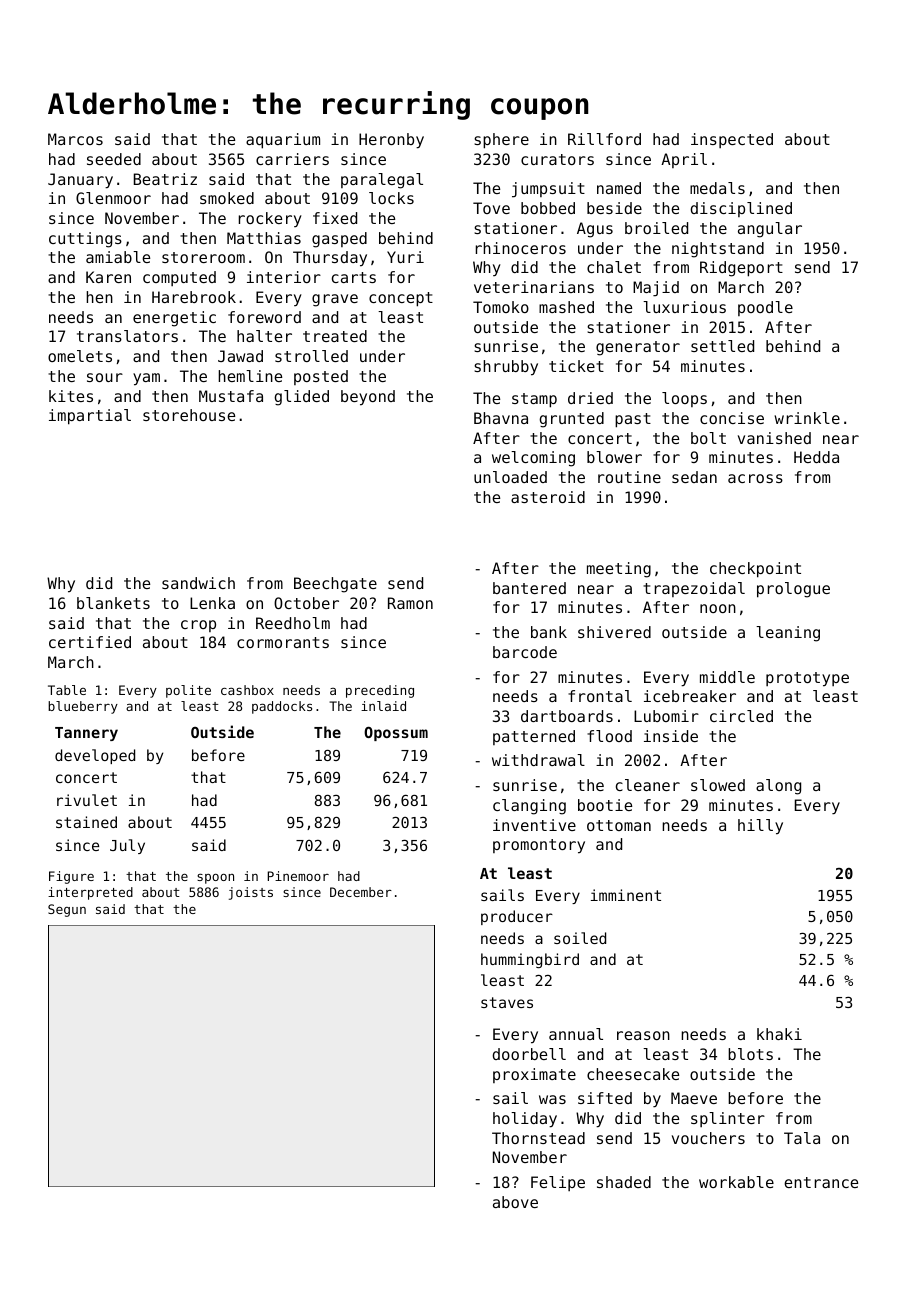  What do you see at coordinates (87, 800) in the screenshot?
I see `rivulet` at bounding box center [87, 800].
